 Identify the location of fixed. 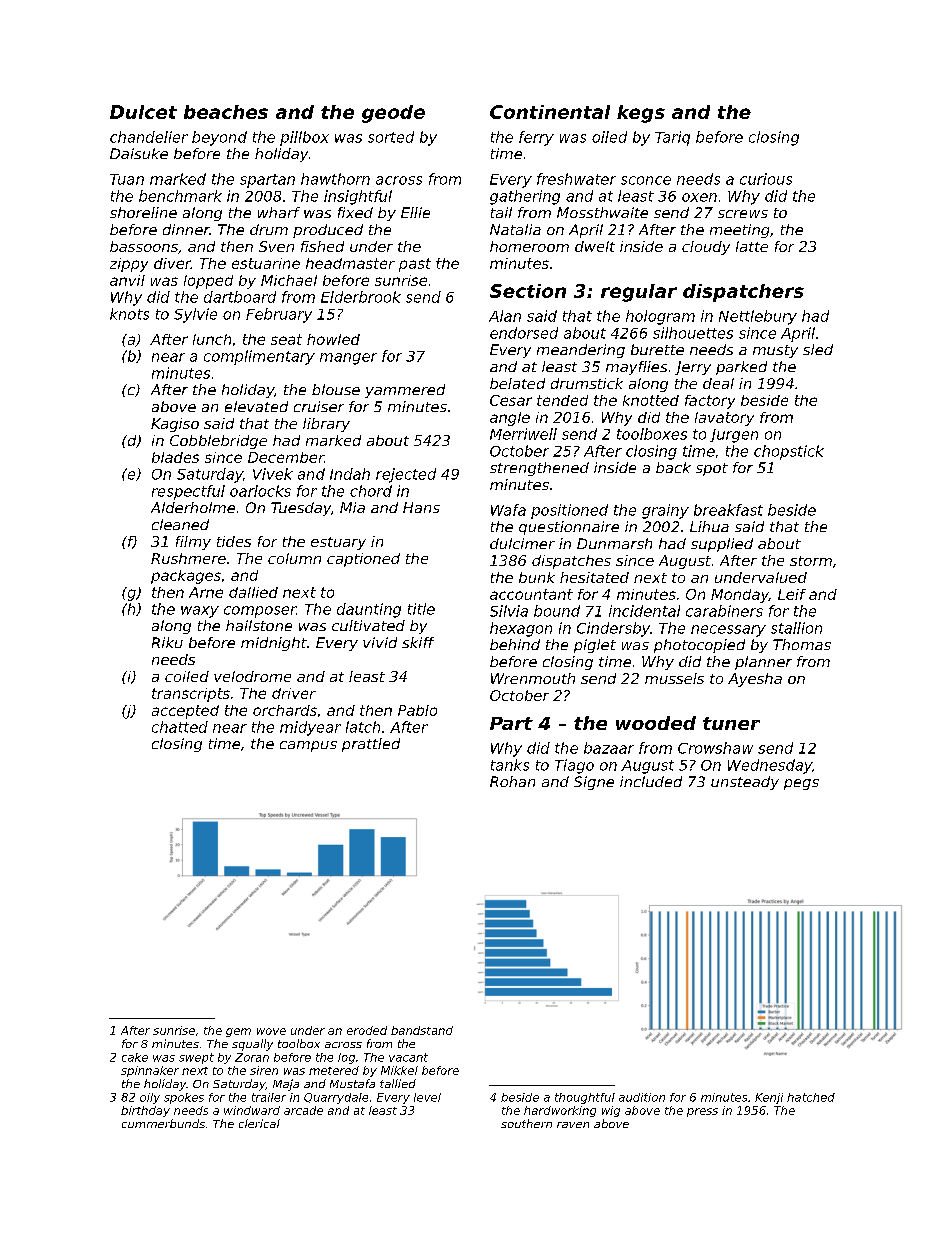
(355, 212).
